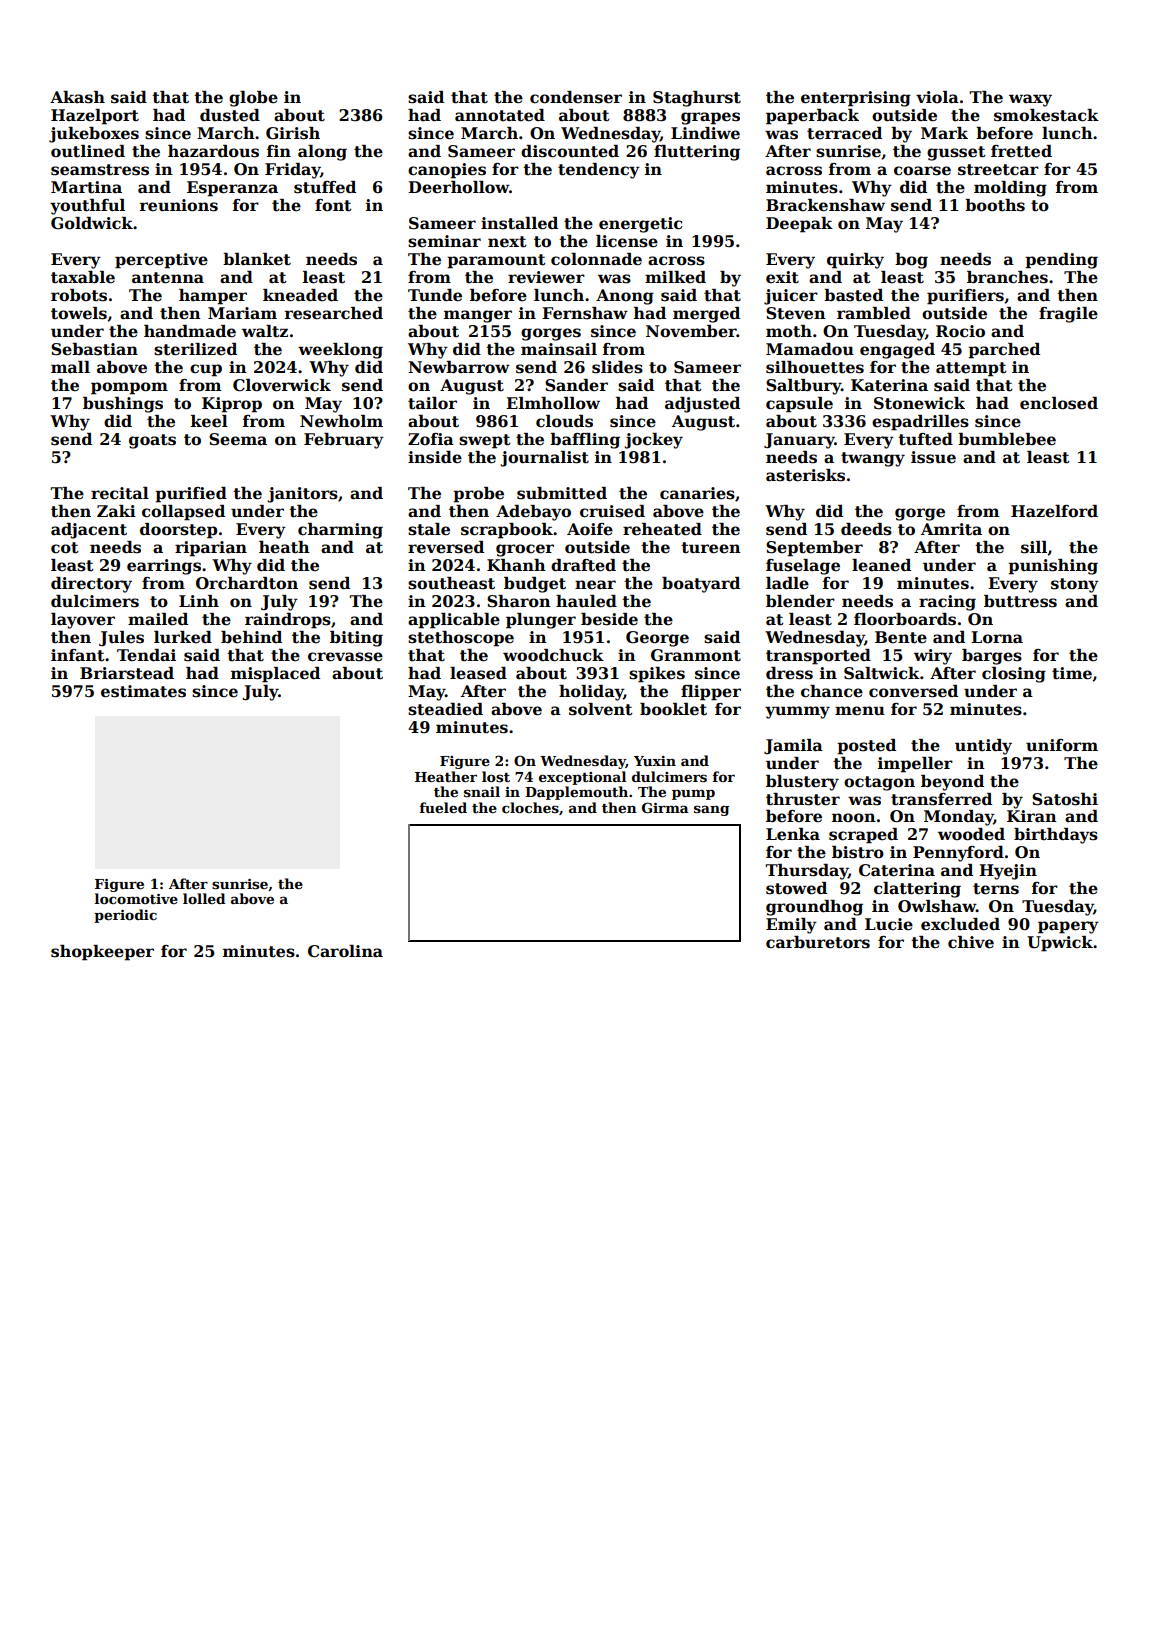 Image resolution: width=1149 pixels, height=1625 pixels. What do you see at coordinates (158, 619) in the document?
I see `mailed` at bounding box center [158, 619].
